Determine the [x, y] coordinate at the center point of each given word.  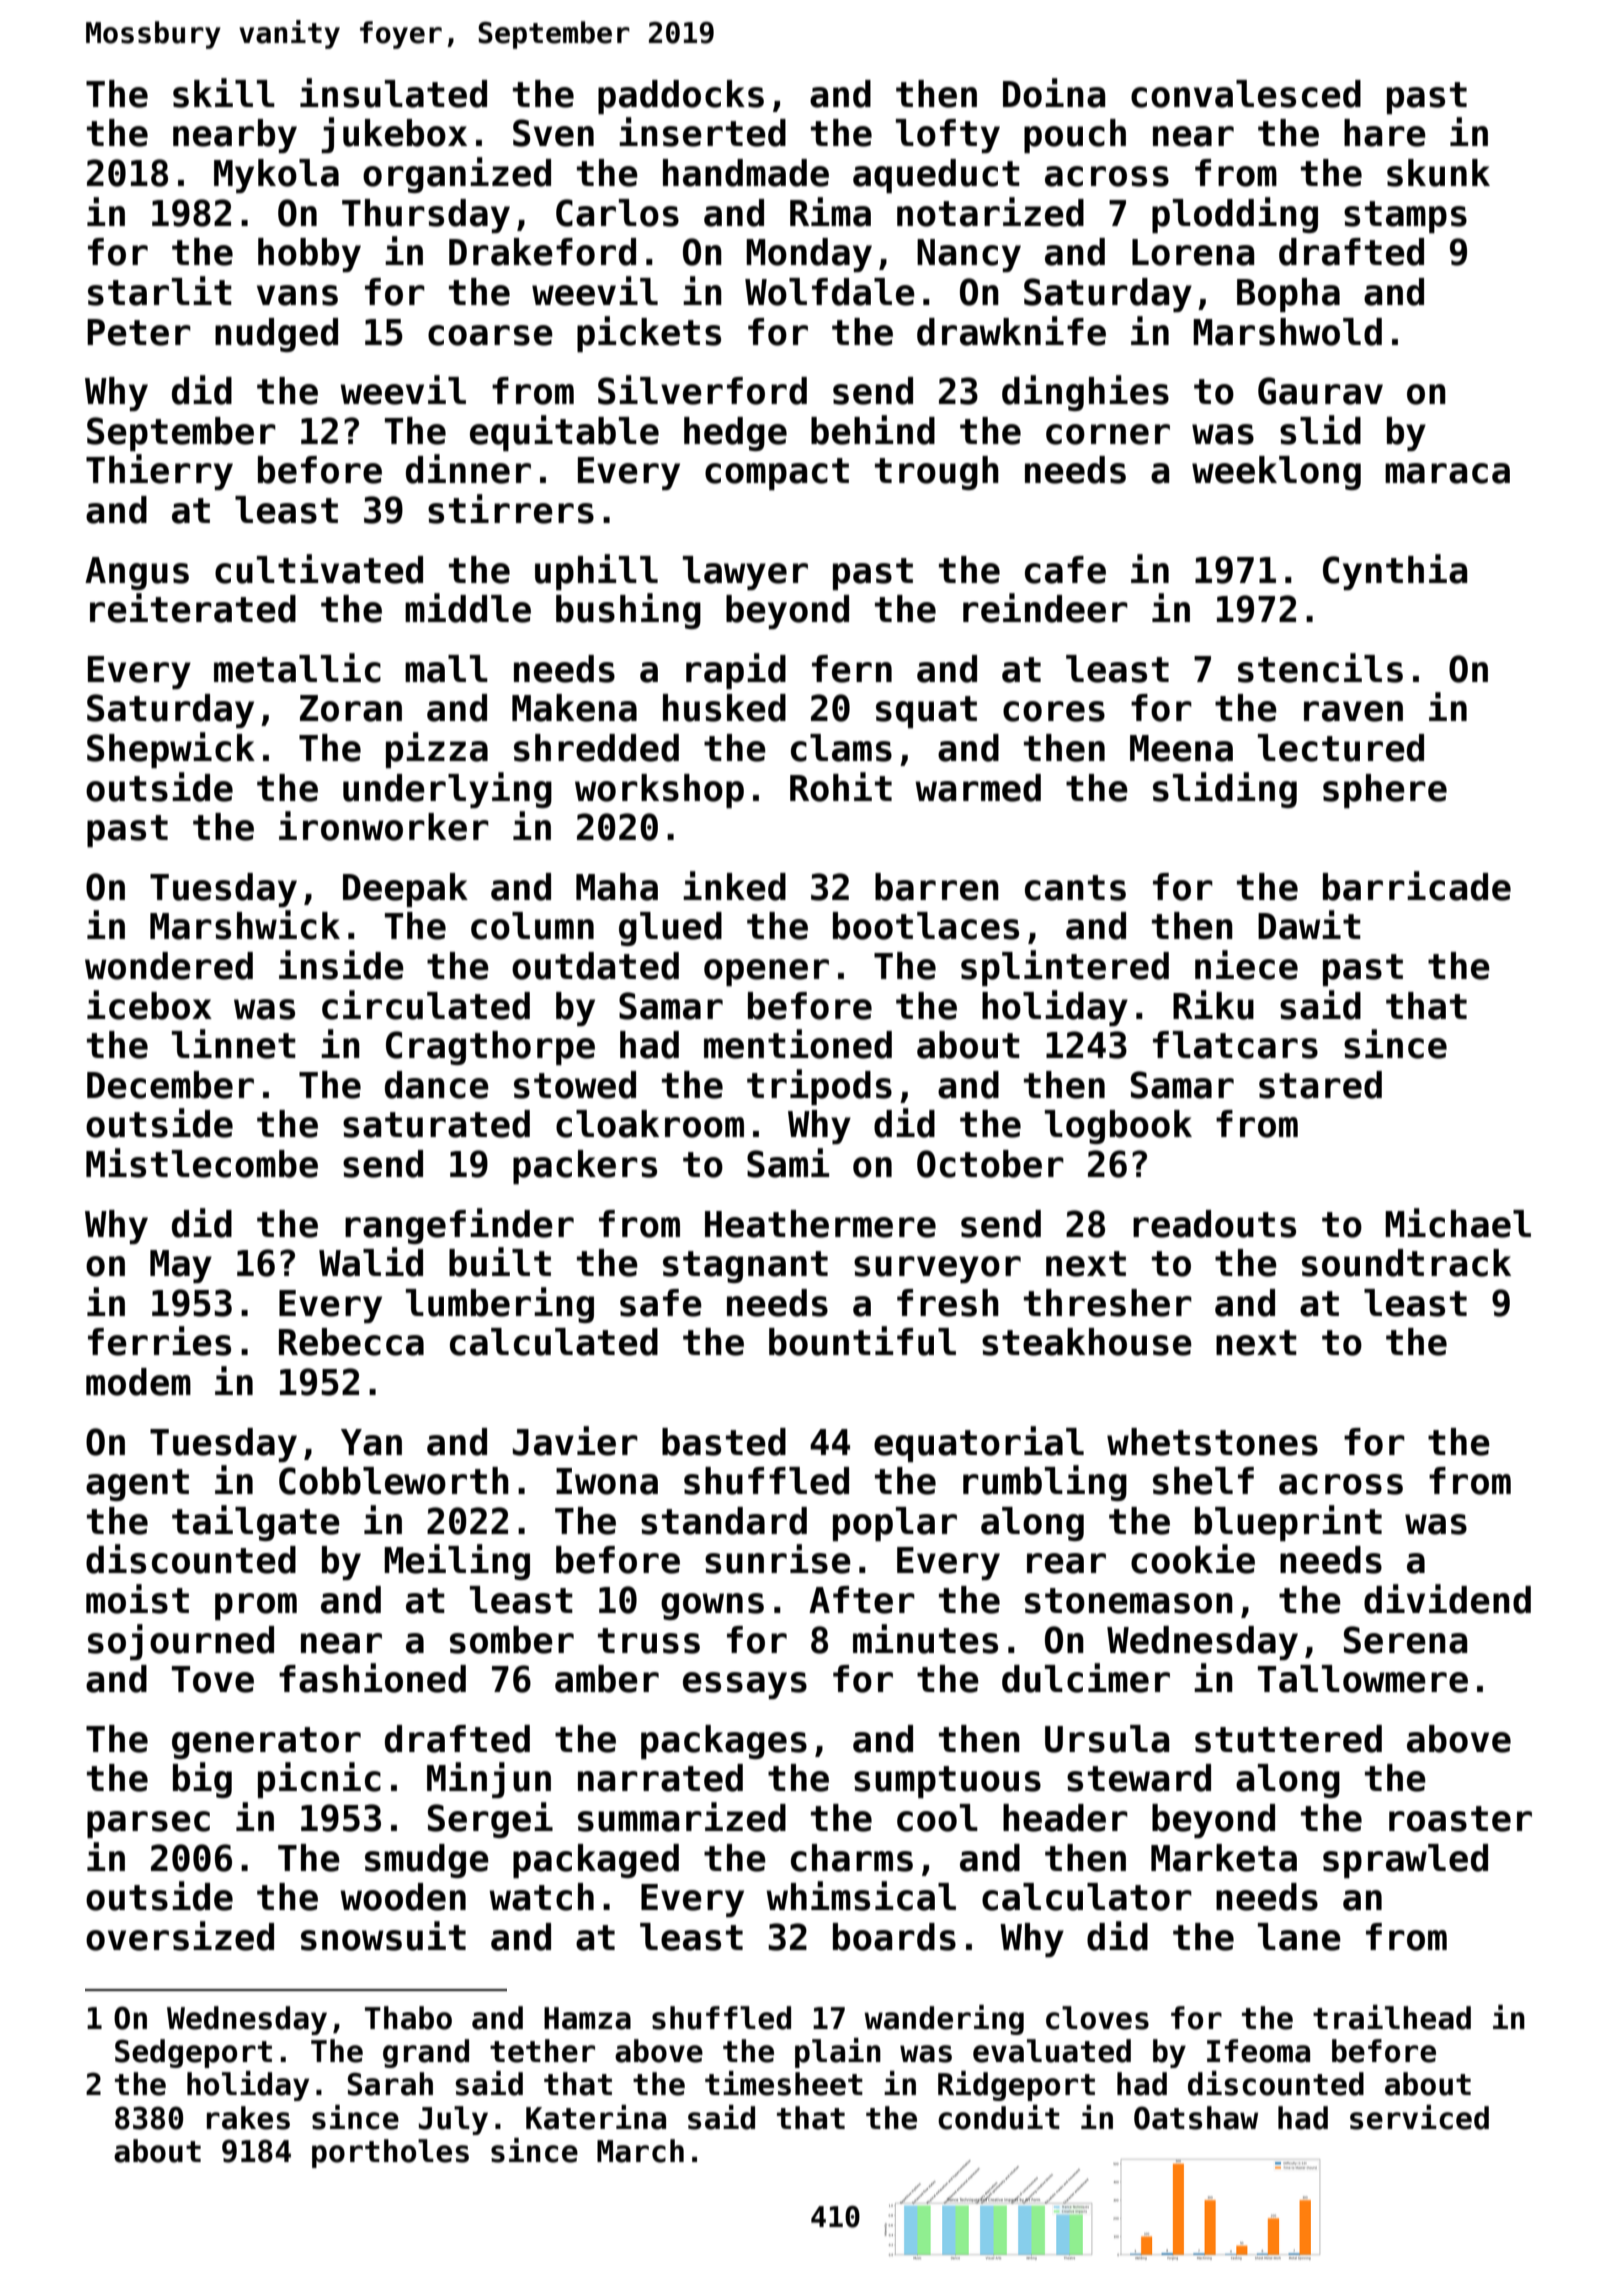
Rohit [841, 787]
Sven [553, 133]
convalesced [1246, 94]
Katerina [596, 2117]
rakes [248, 2118]
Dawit [1309, 925]
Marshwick [245, 925]
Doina [1054, 93]
